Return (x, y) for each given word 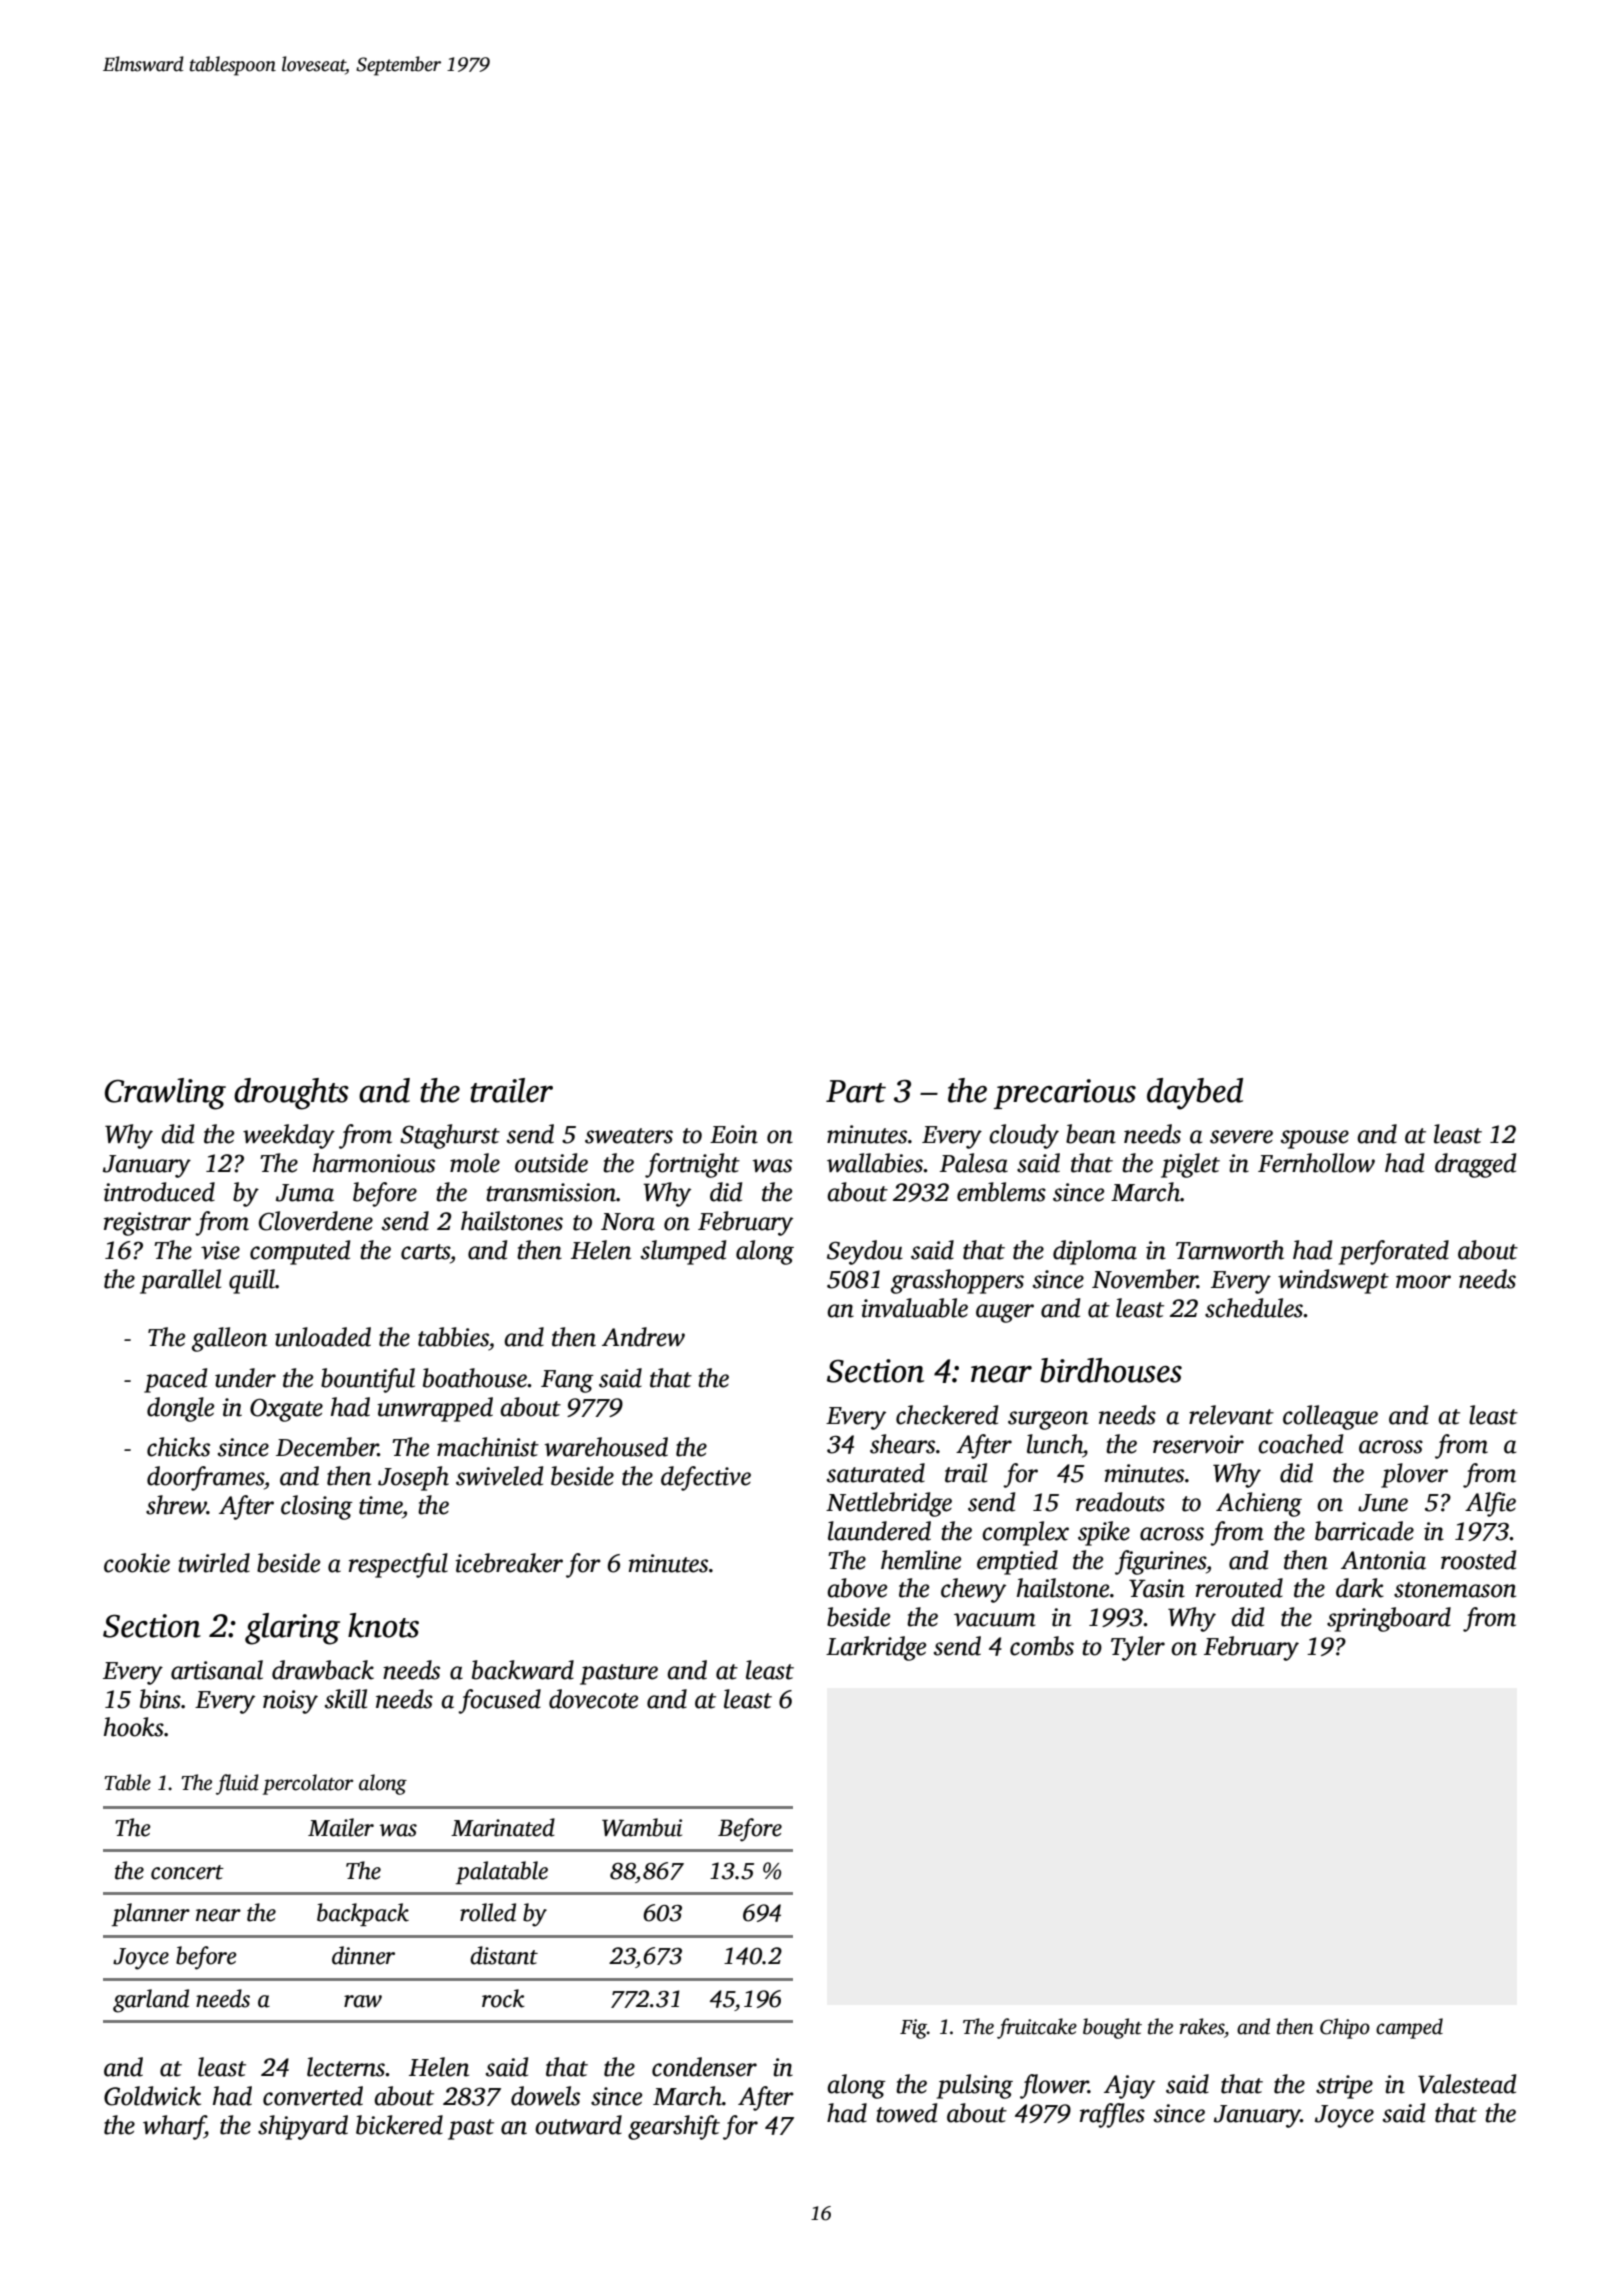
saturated (876, 1473)
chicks (178, 1447)
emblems (1001, 1192)
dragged (1475, 1165)
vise (220, 1250)
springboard (1389, 1619)
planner (150, 1914)
